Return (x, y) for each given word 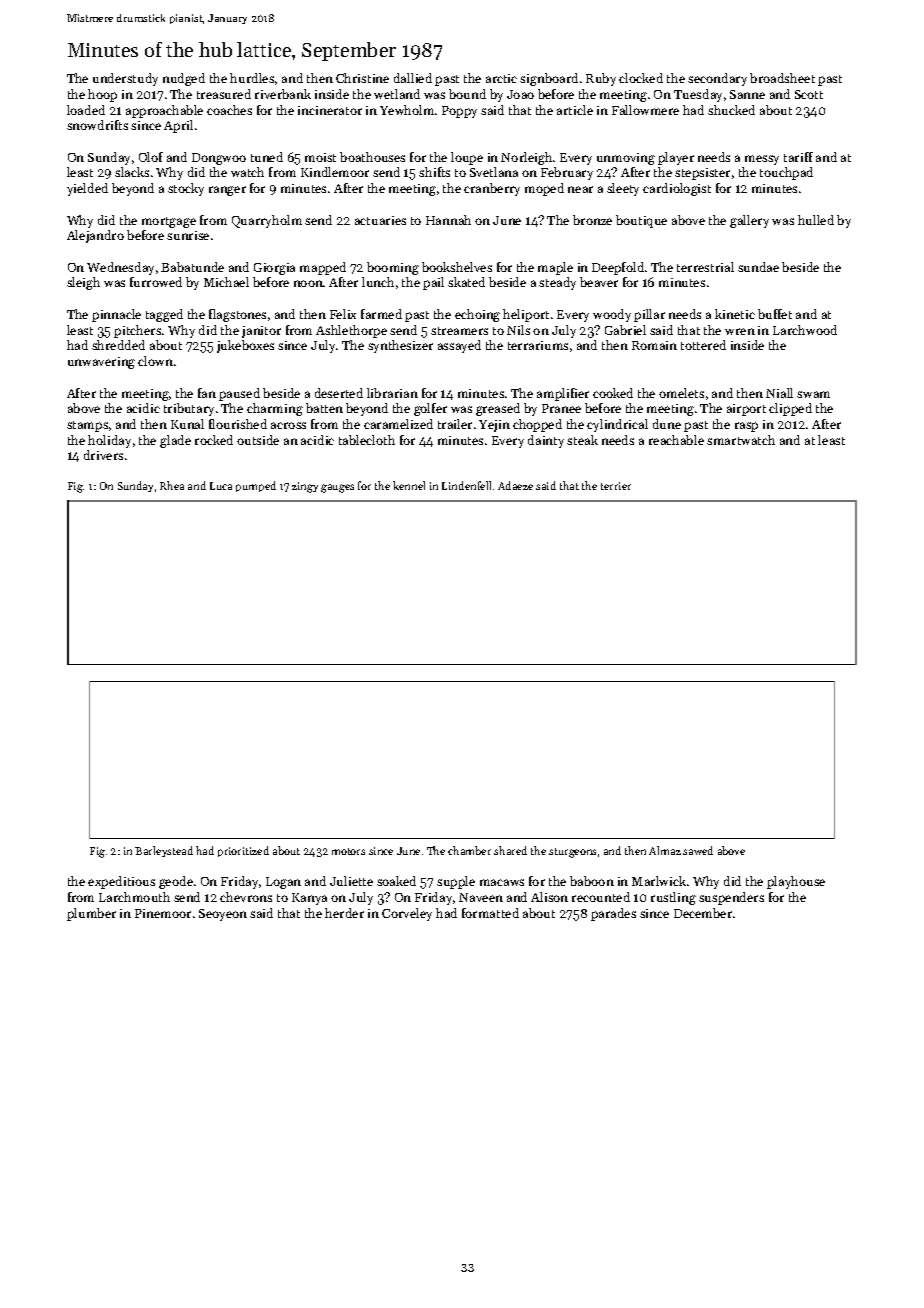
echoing (477, 315)
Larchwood (805, 330)
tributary (189, 409)
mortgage (169, 222)
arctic (501, 78)
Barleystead (164, 851)
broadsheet (782, 78)
